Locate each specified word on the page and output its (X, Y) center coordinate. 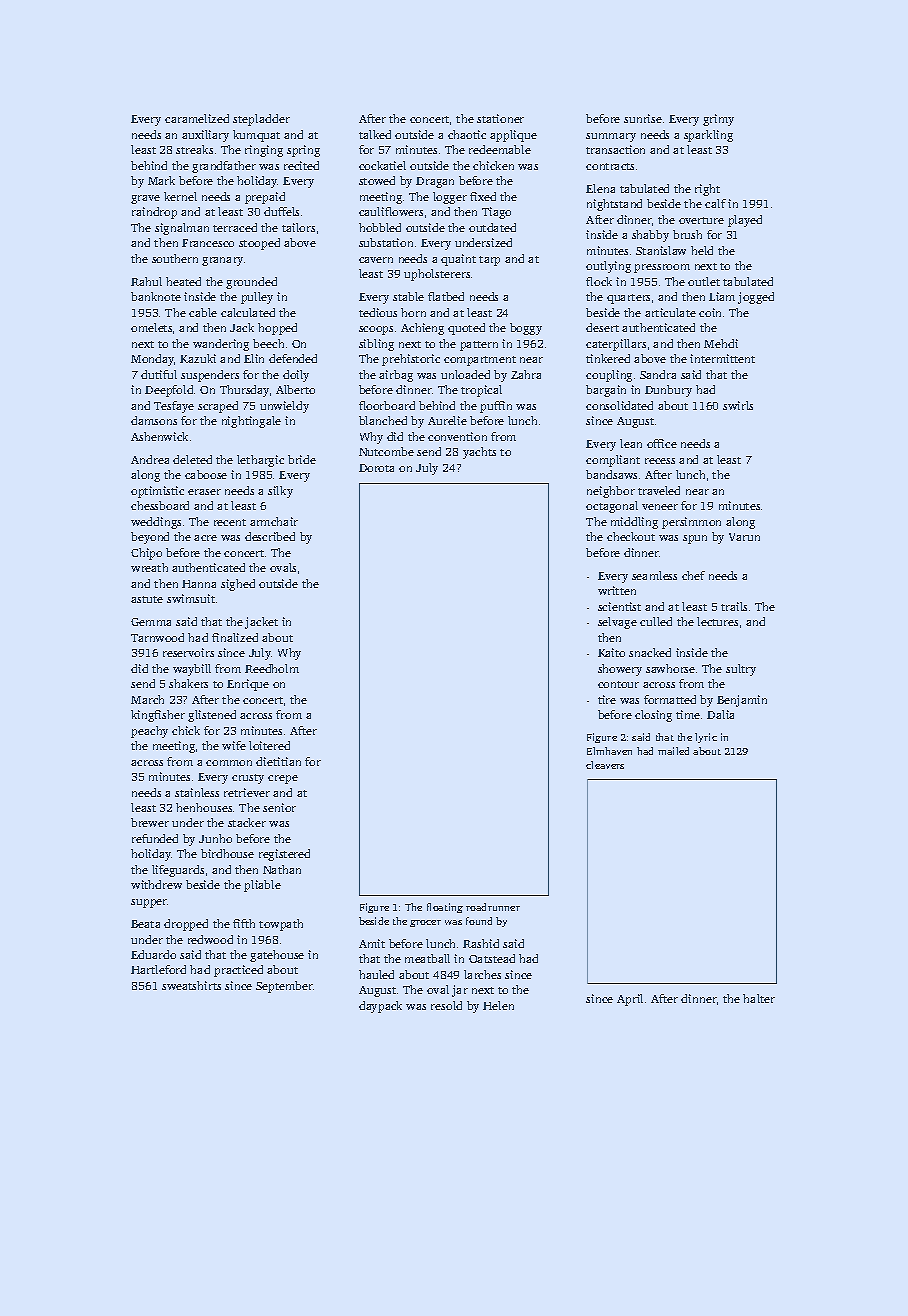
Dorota (376, 468)
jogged (756, 298)
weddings (156, 523)
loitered (269, 745)
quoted (466, 329)
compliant (613, 461)
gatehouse (277, 956)
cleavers (605, 765)
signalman (182, 229)
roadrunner (493, 907)
